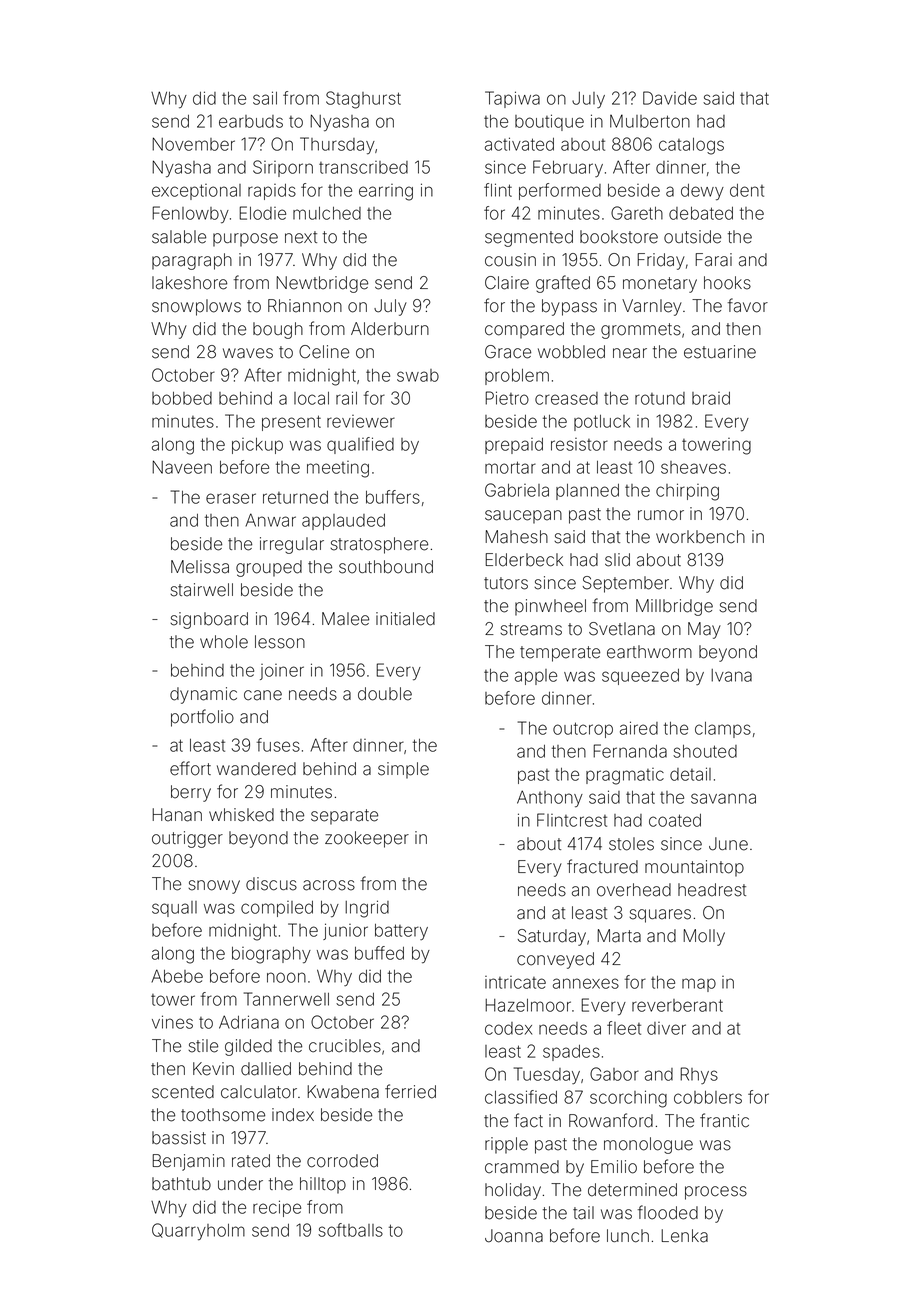 This screenshot has width=924, height=1311. Describe the element at coordinates (363, 100) in the screenshot. I see `Staghurst` at that location.
